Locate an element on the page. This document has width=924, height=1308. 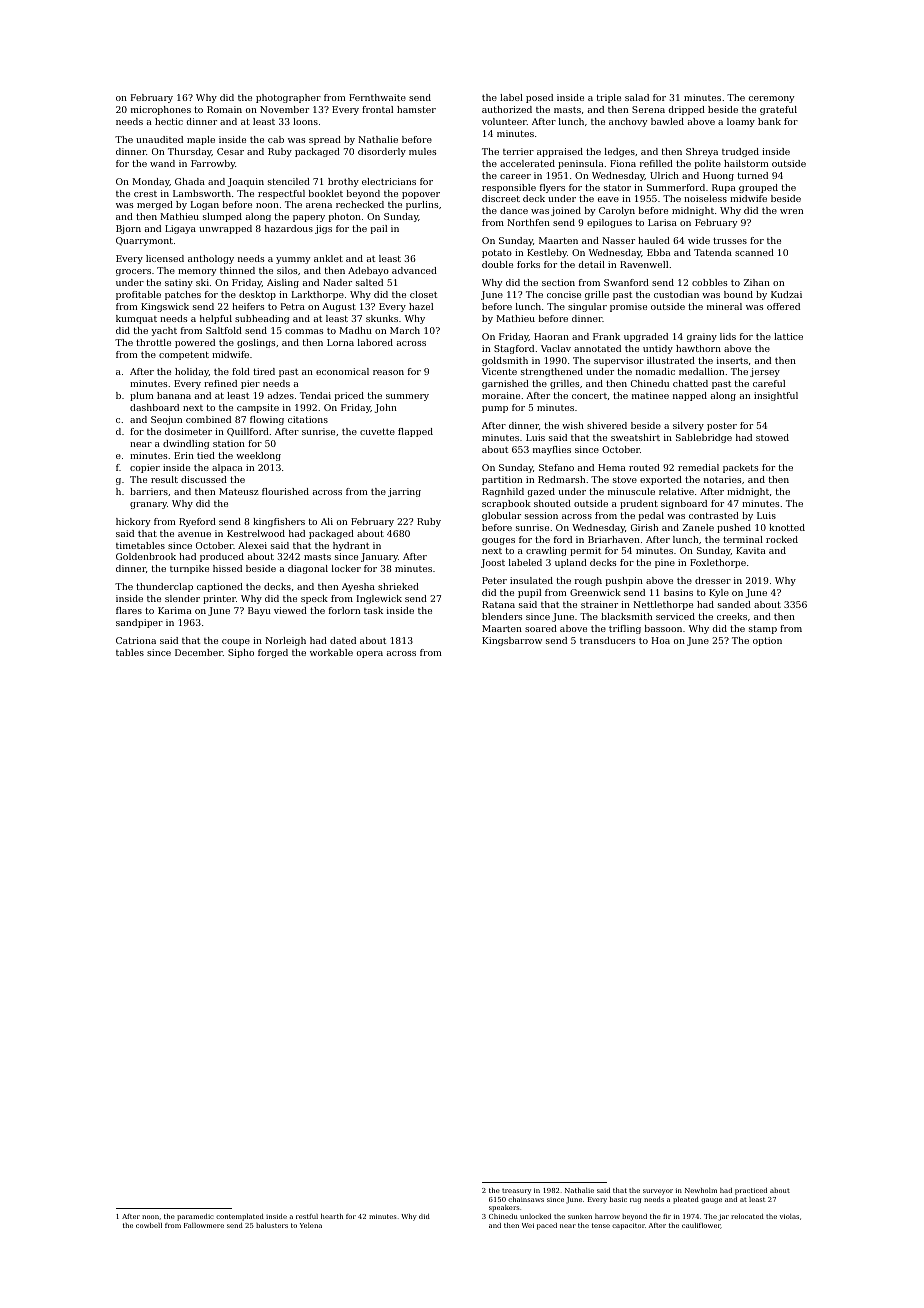
printer is located at coordinates (219, 599).
